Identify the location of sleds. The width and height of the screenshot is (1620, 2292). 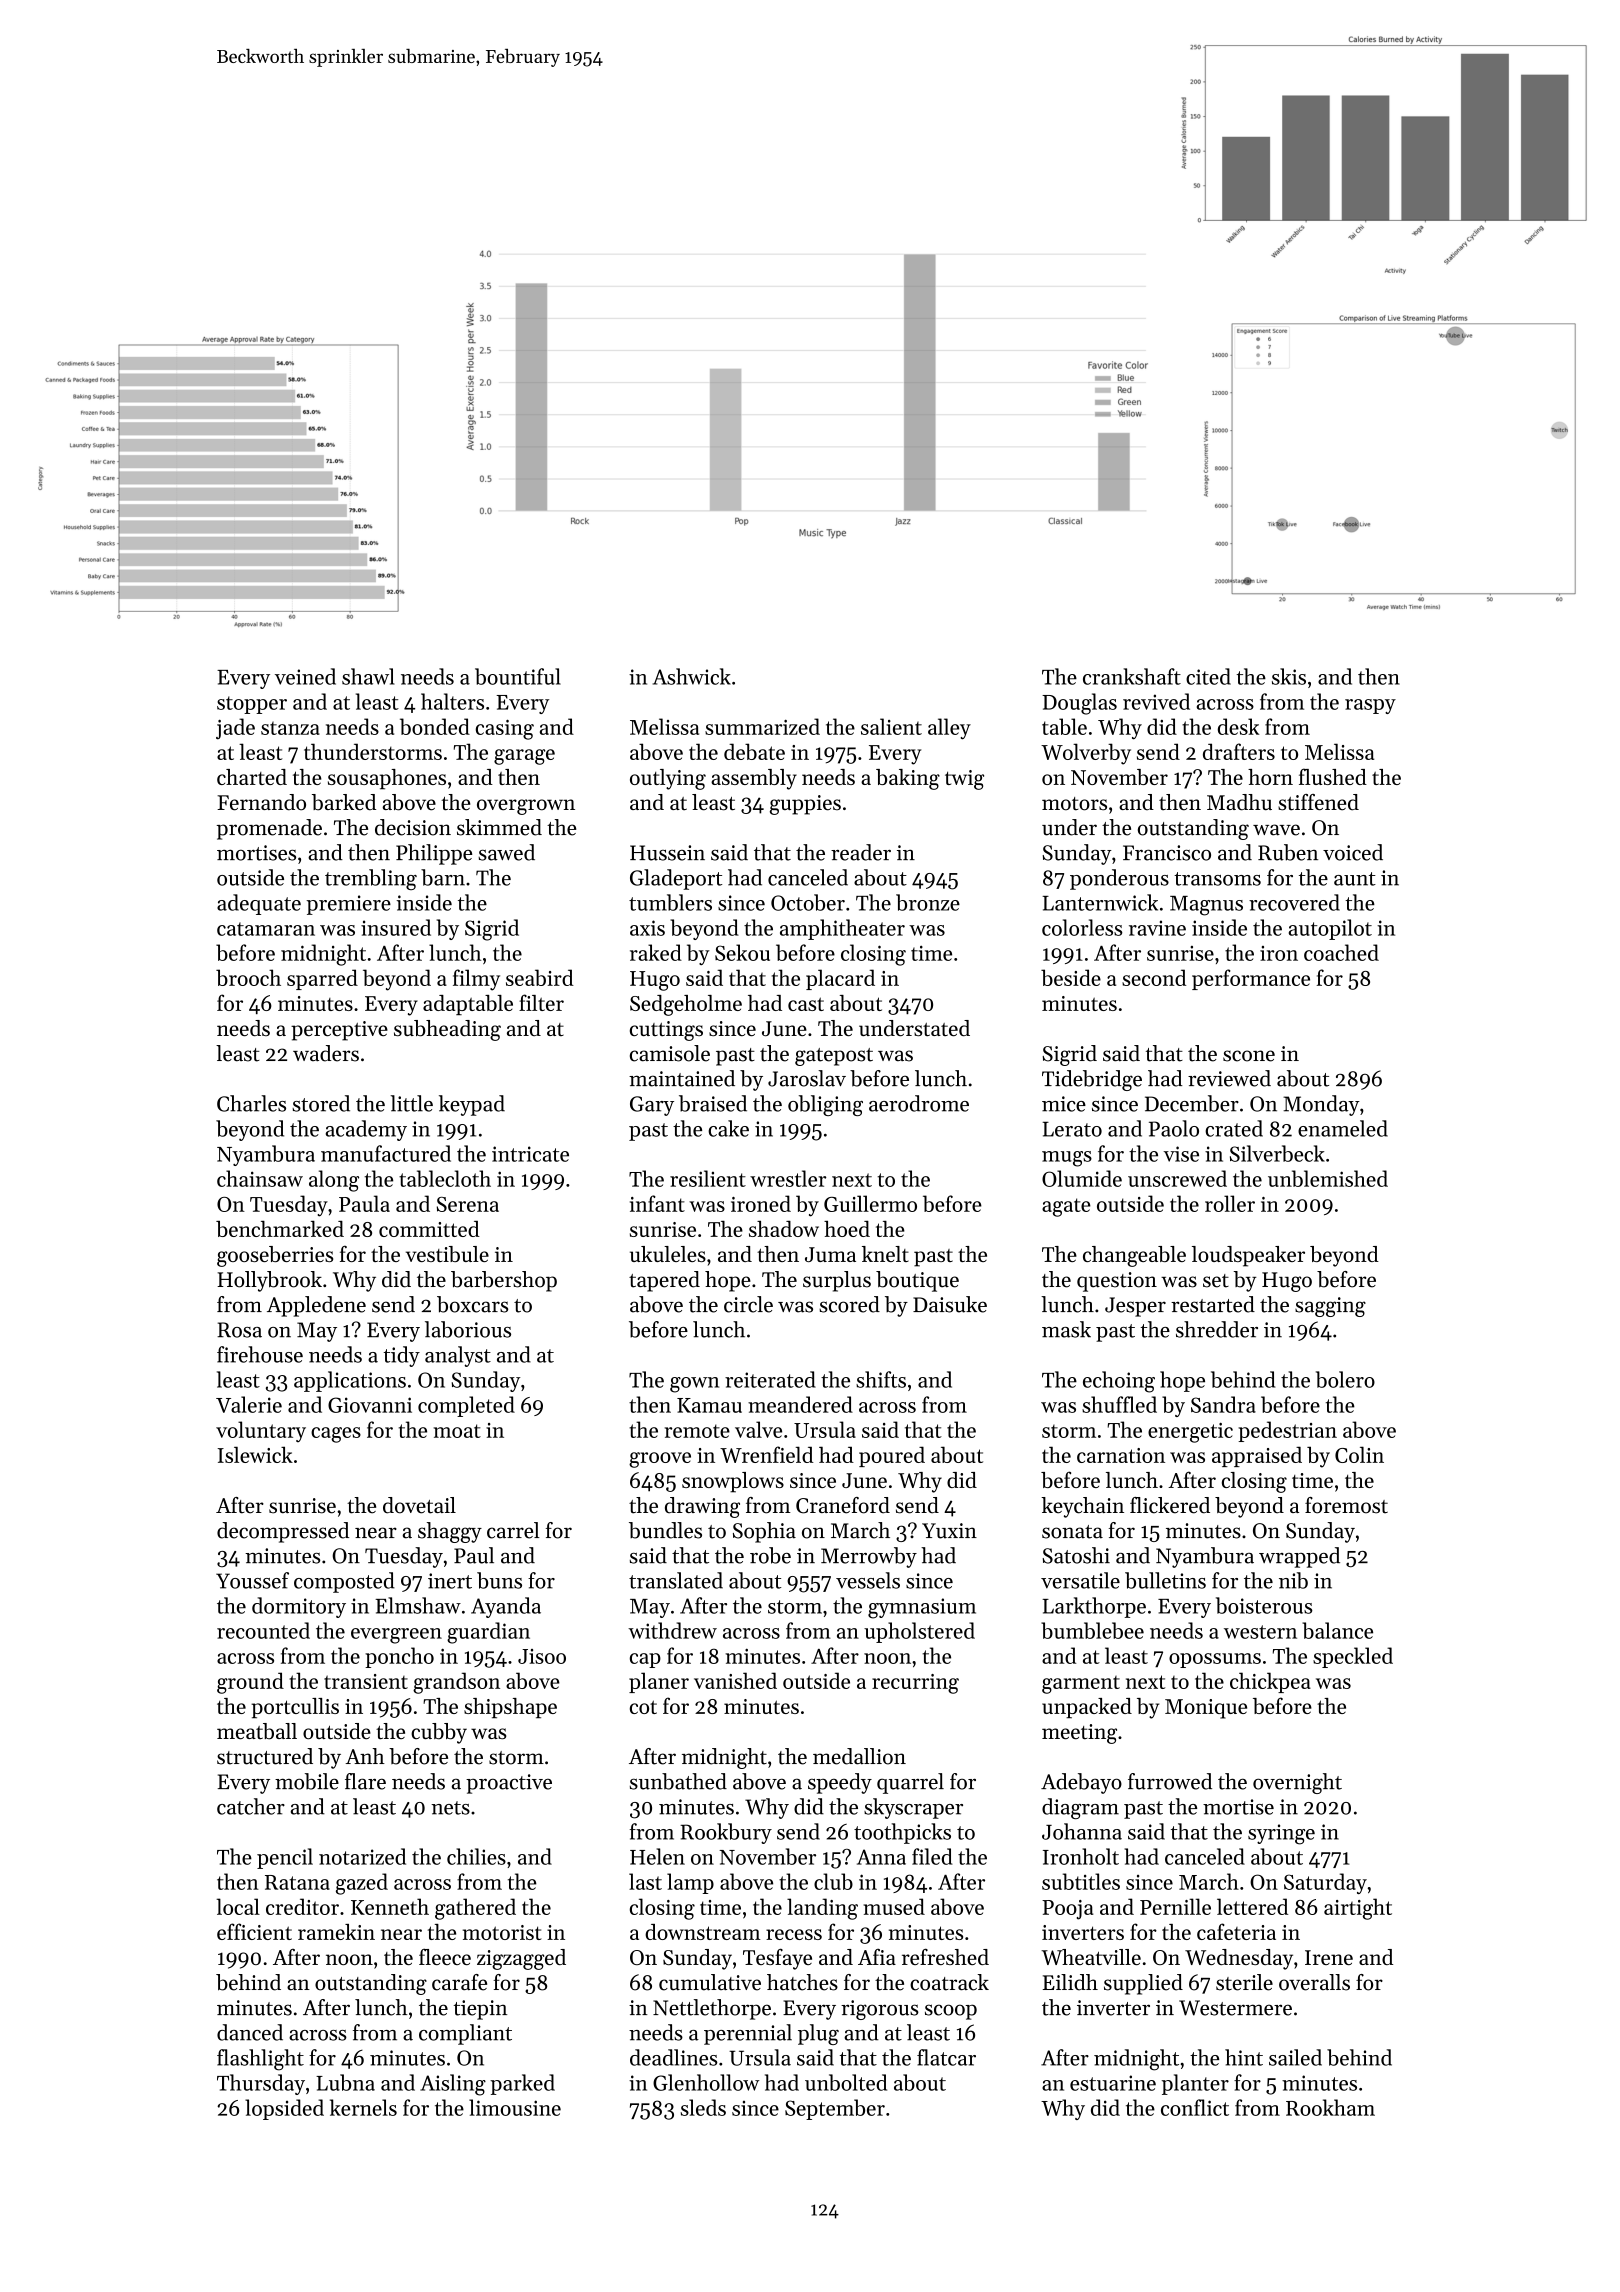
(703, 2107).
